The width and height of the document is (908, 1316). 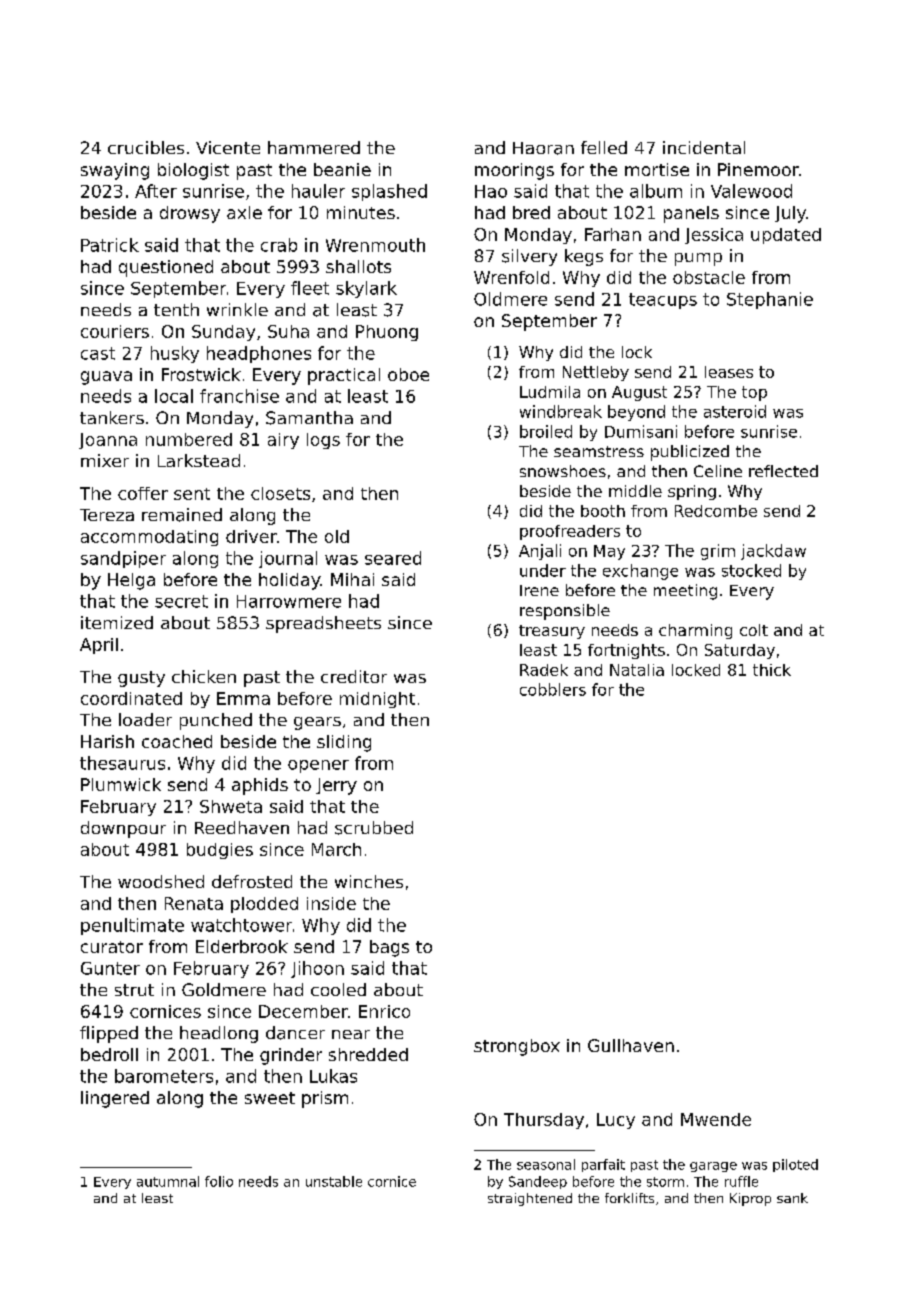 What do you see at coordinates (168, 1181) in the document?
I see `autumnal` at bounding box center [168, 1181].
